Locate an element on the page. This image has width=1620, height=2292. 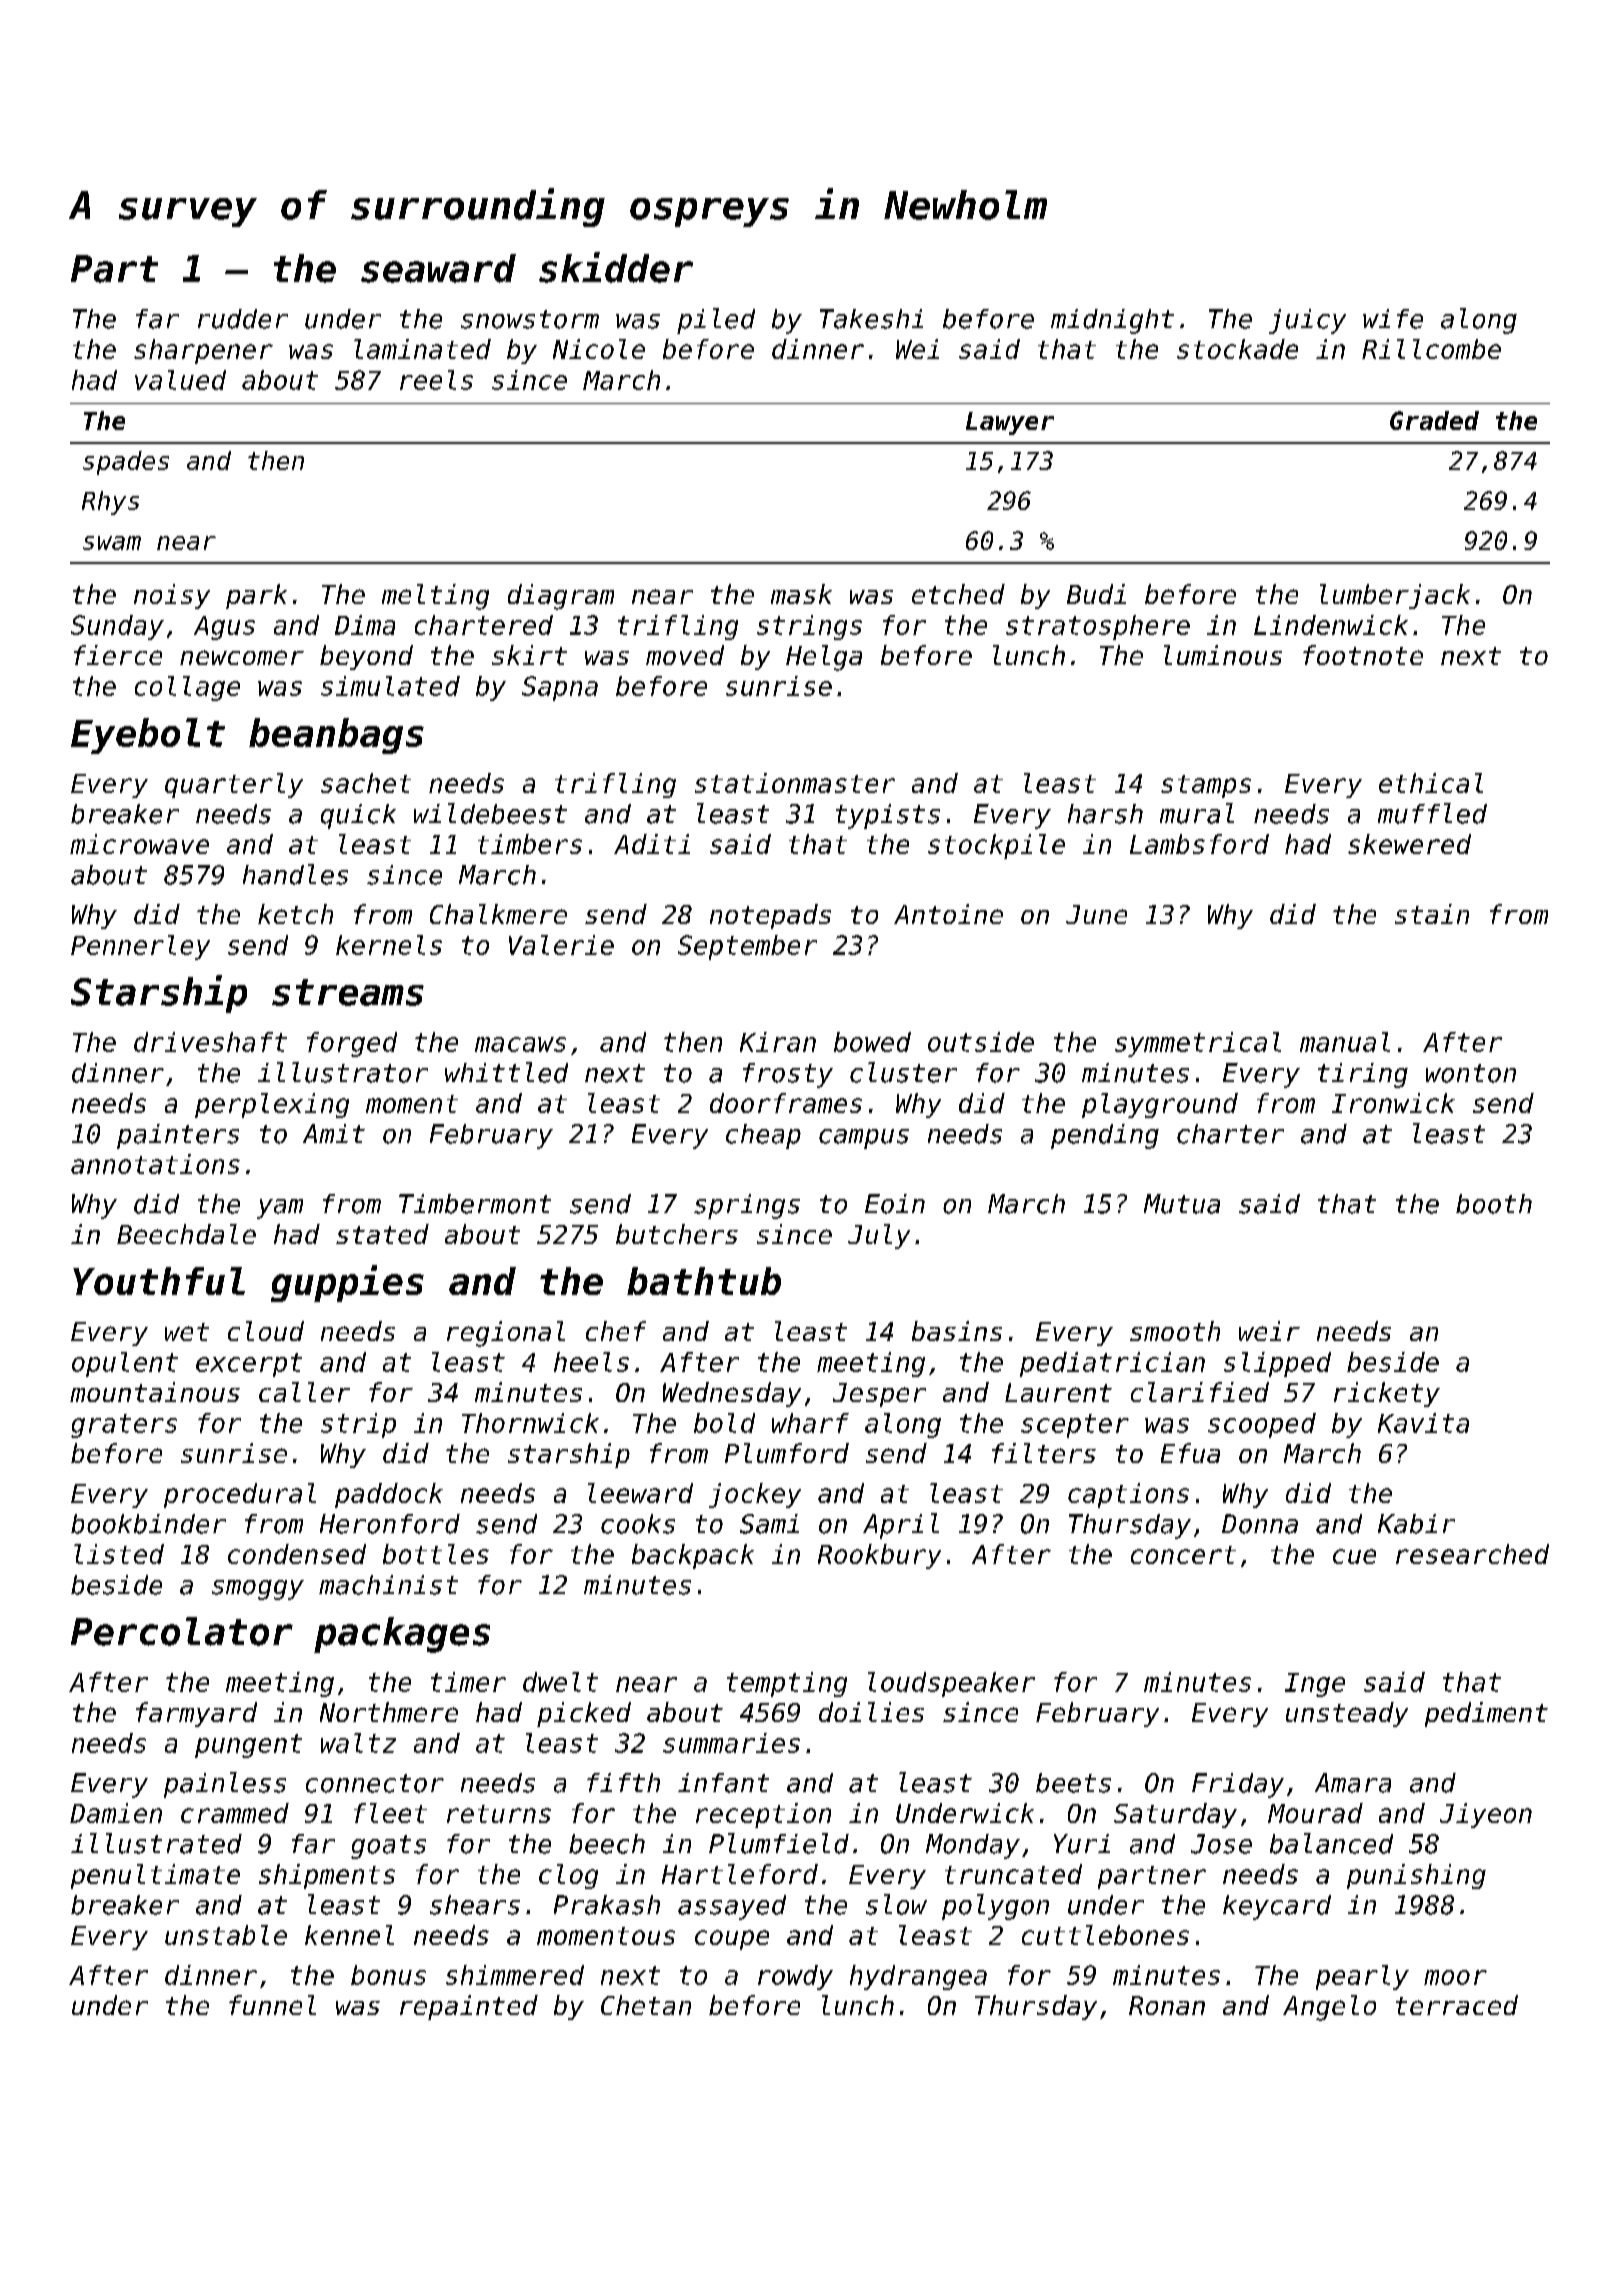
fierce is located at coordinates (118, 655).
